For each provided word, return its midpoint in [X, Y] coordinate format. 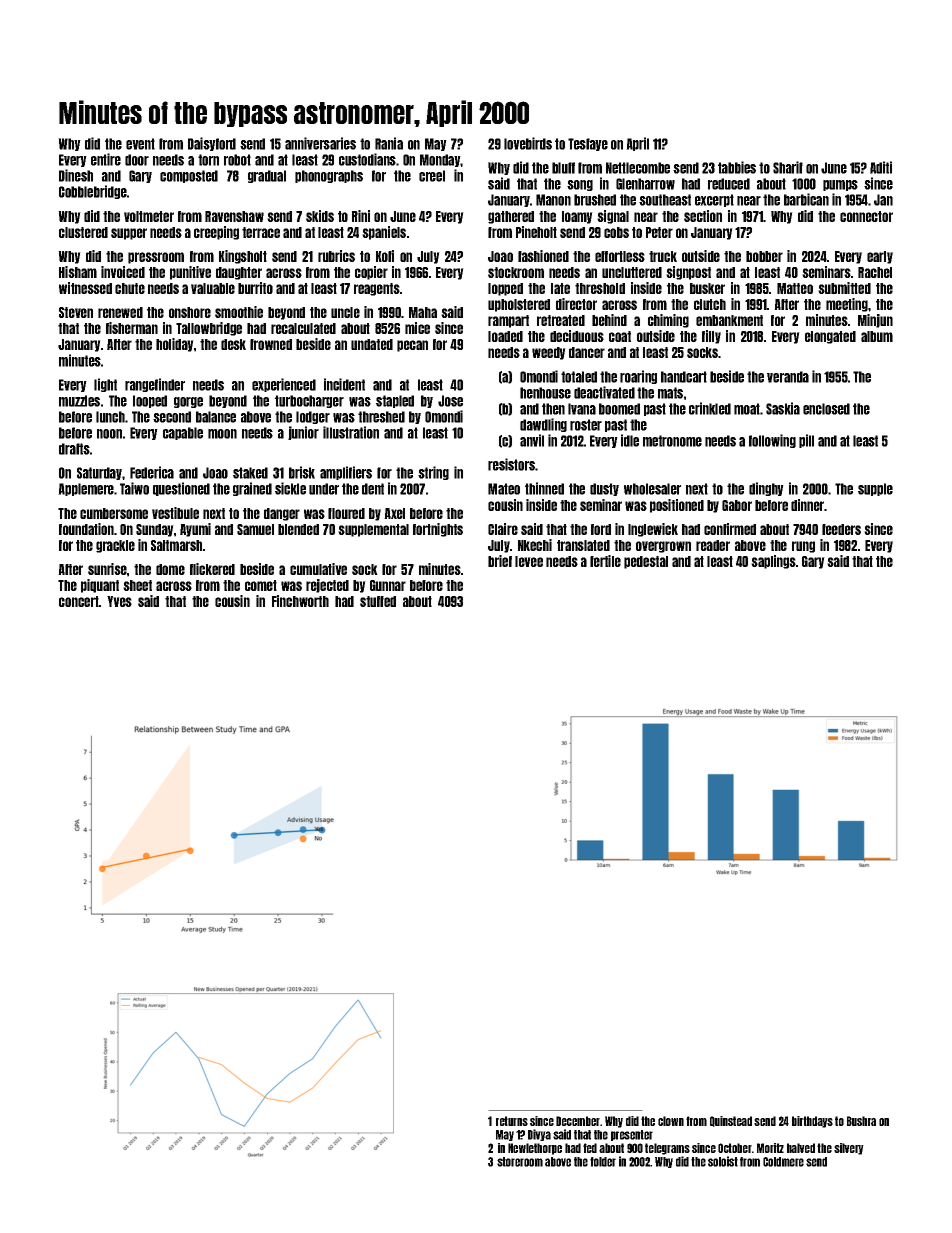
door [137, 160]
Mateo [504, 489]
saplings [773, 562]
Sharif [788, 167]
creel [432, 176]
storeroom [520, 1162]
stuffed [378, 601]
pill [806, 441]
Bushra [861, 1121]
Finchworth [300, 601]
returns [512, 1121]
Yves [119, 601]
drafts [74, 449]
